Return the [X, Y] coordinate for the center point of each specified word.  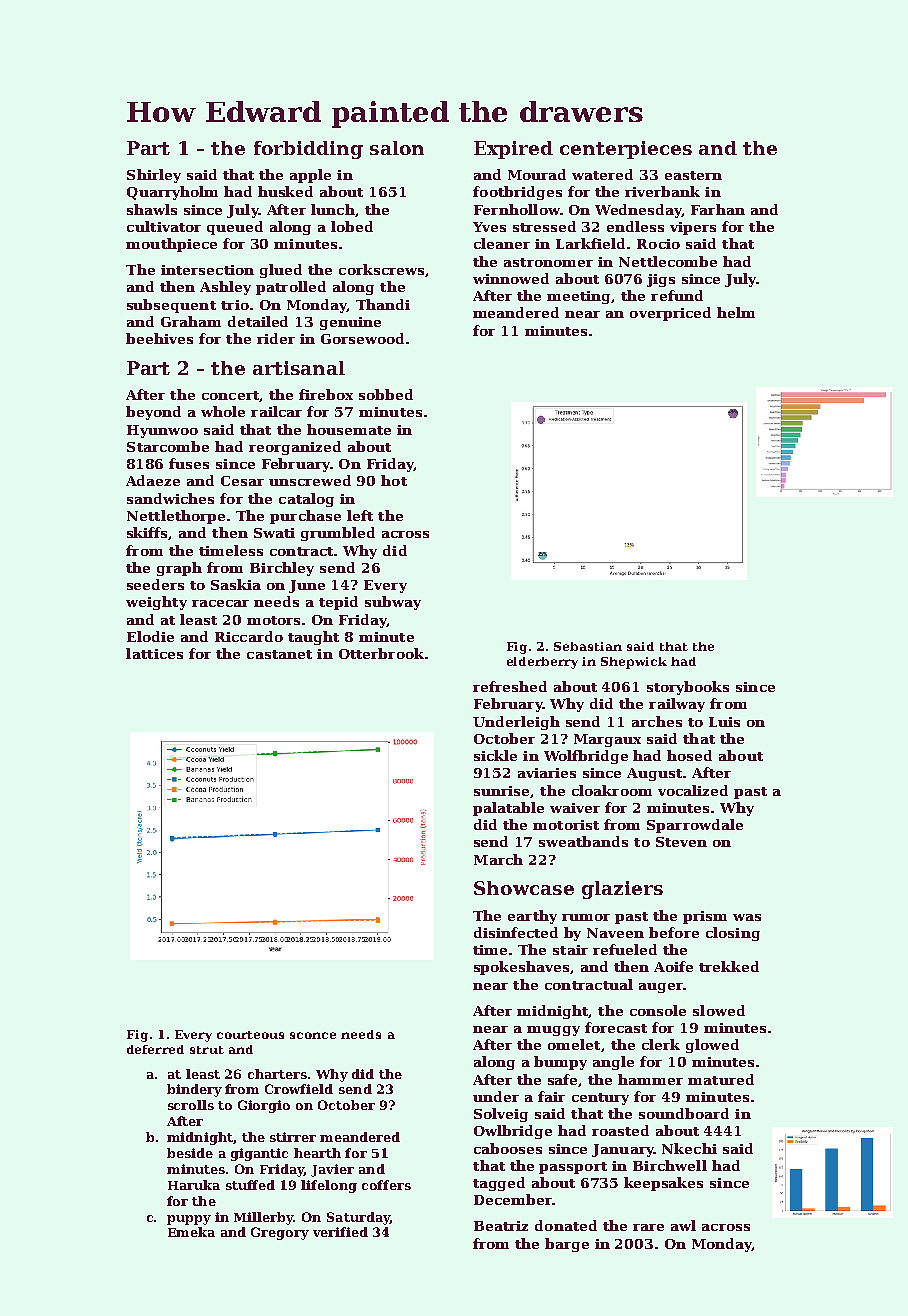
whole [223, 411]
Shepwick [634, 663]
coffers [386, 1185]
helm [736, 312]
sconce [313, 1035]
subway [393, 603]
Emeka [191, 1232]
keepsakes [663, 1184]
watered [602, 174]
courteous [250, 1035]
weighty [156, 603]
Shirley [154, 176]
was [747, 917]
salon [397, 148]
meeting [578, 297]
